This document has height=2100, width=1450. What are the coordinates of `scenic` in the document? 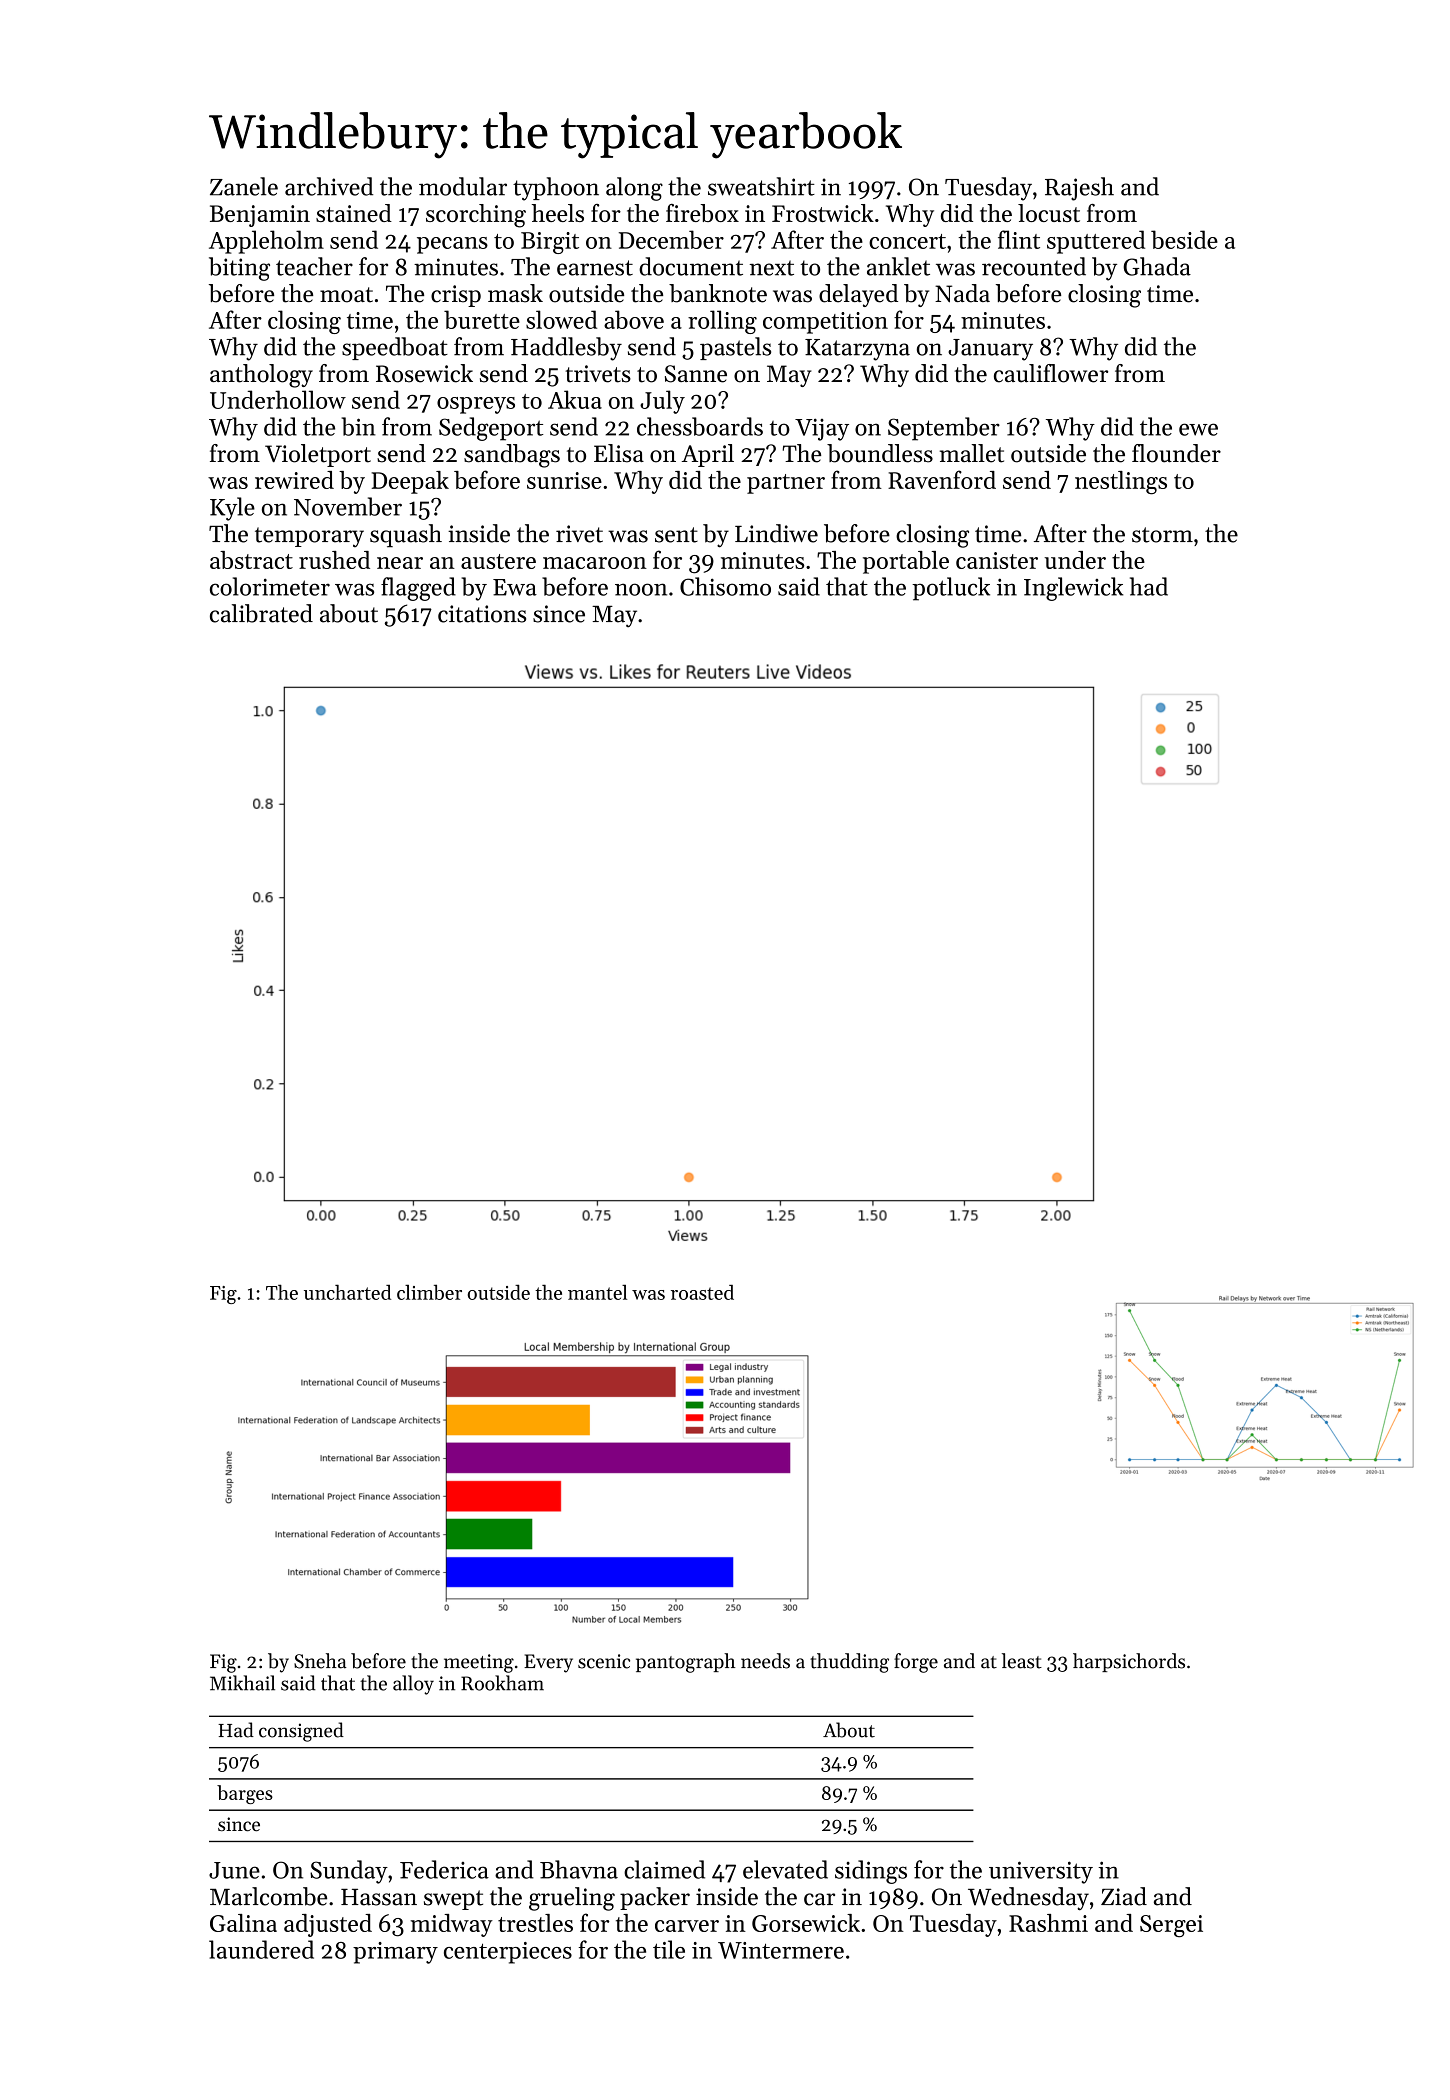 It's located at (604, 1661).
